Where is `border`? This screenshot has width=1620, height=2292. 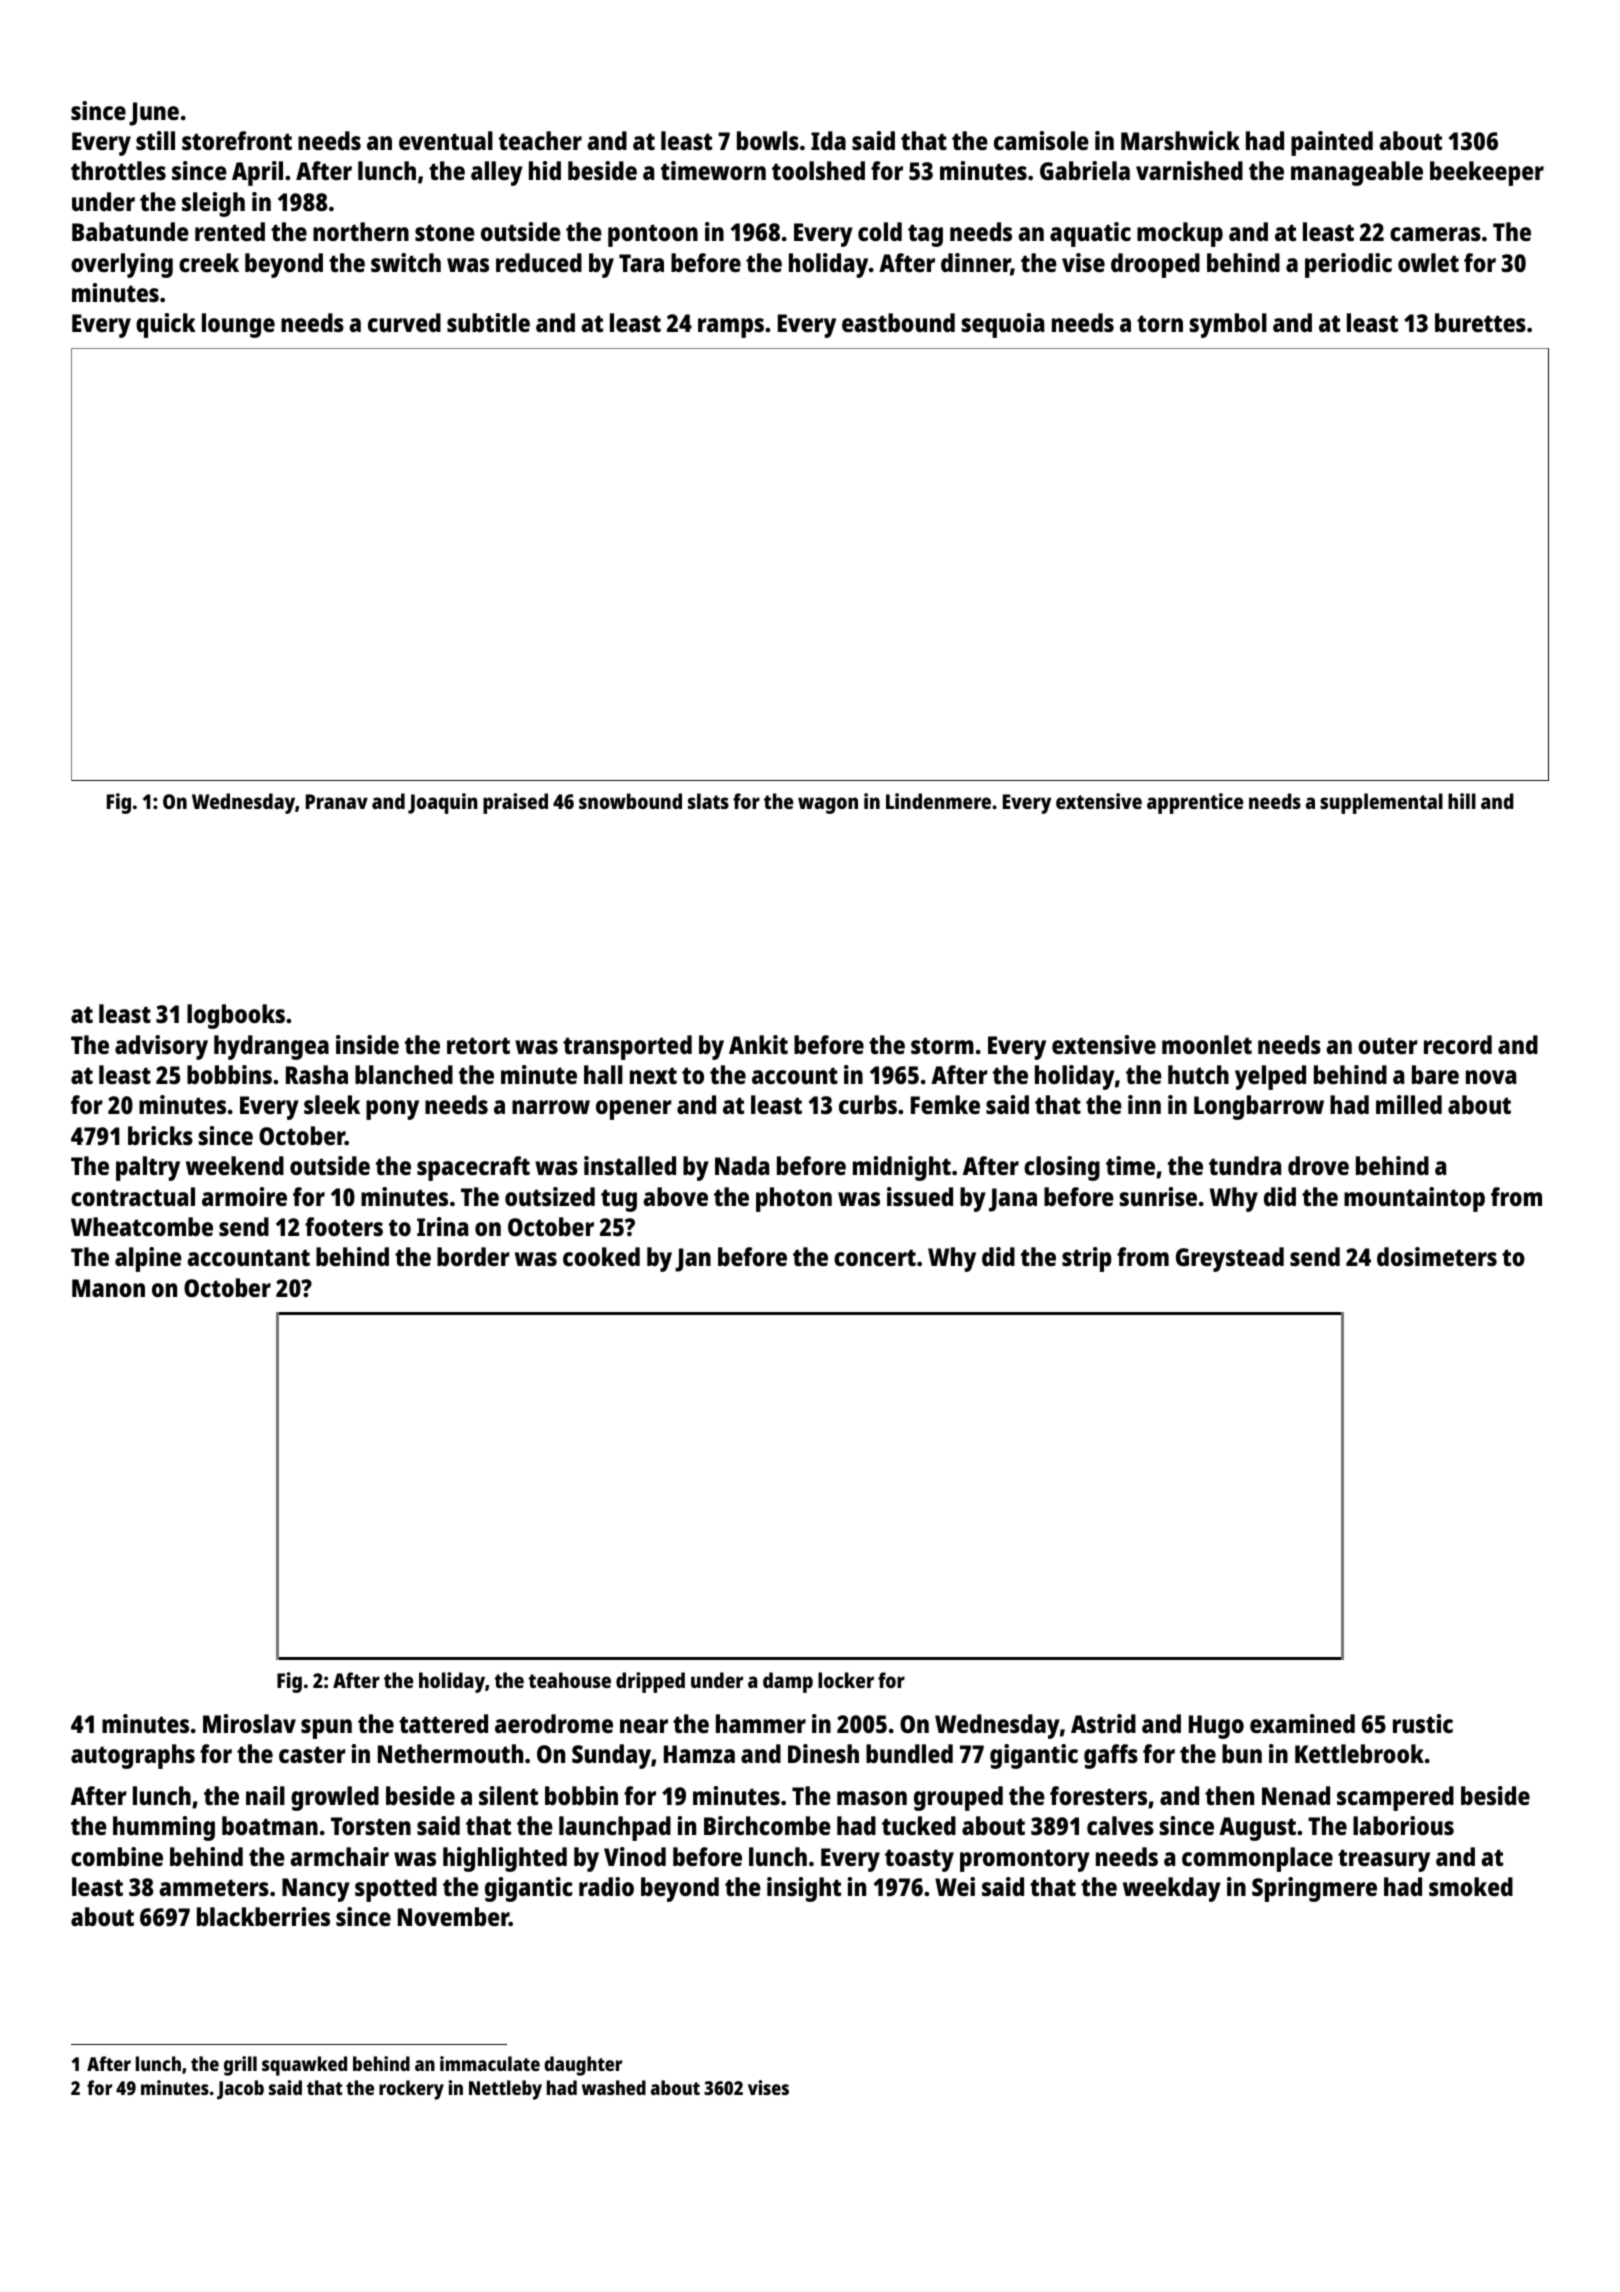 border is located at coordinates (473, 1256).
